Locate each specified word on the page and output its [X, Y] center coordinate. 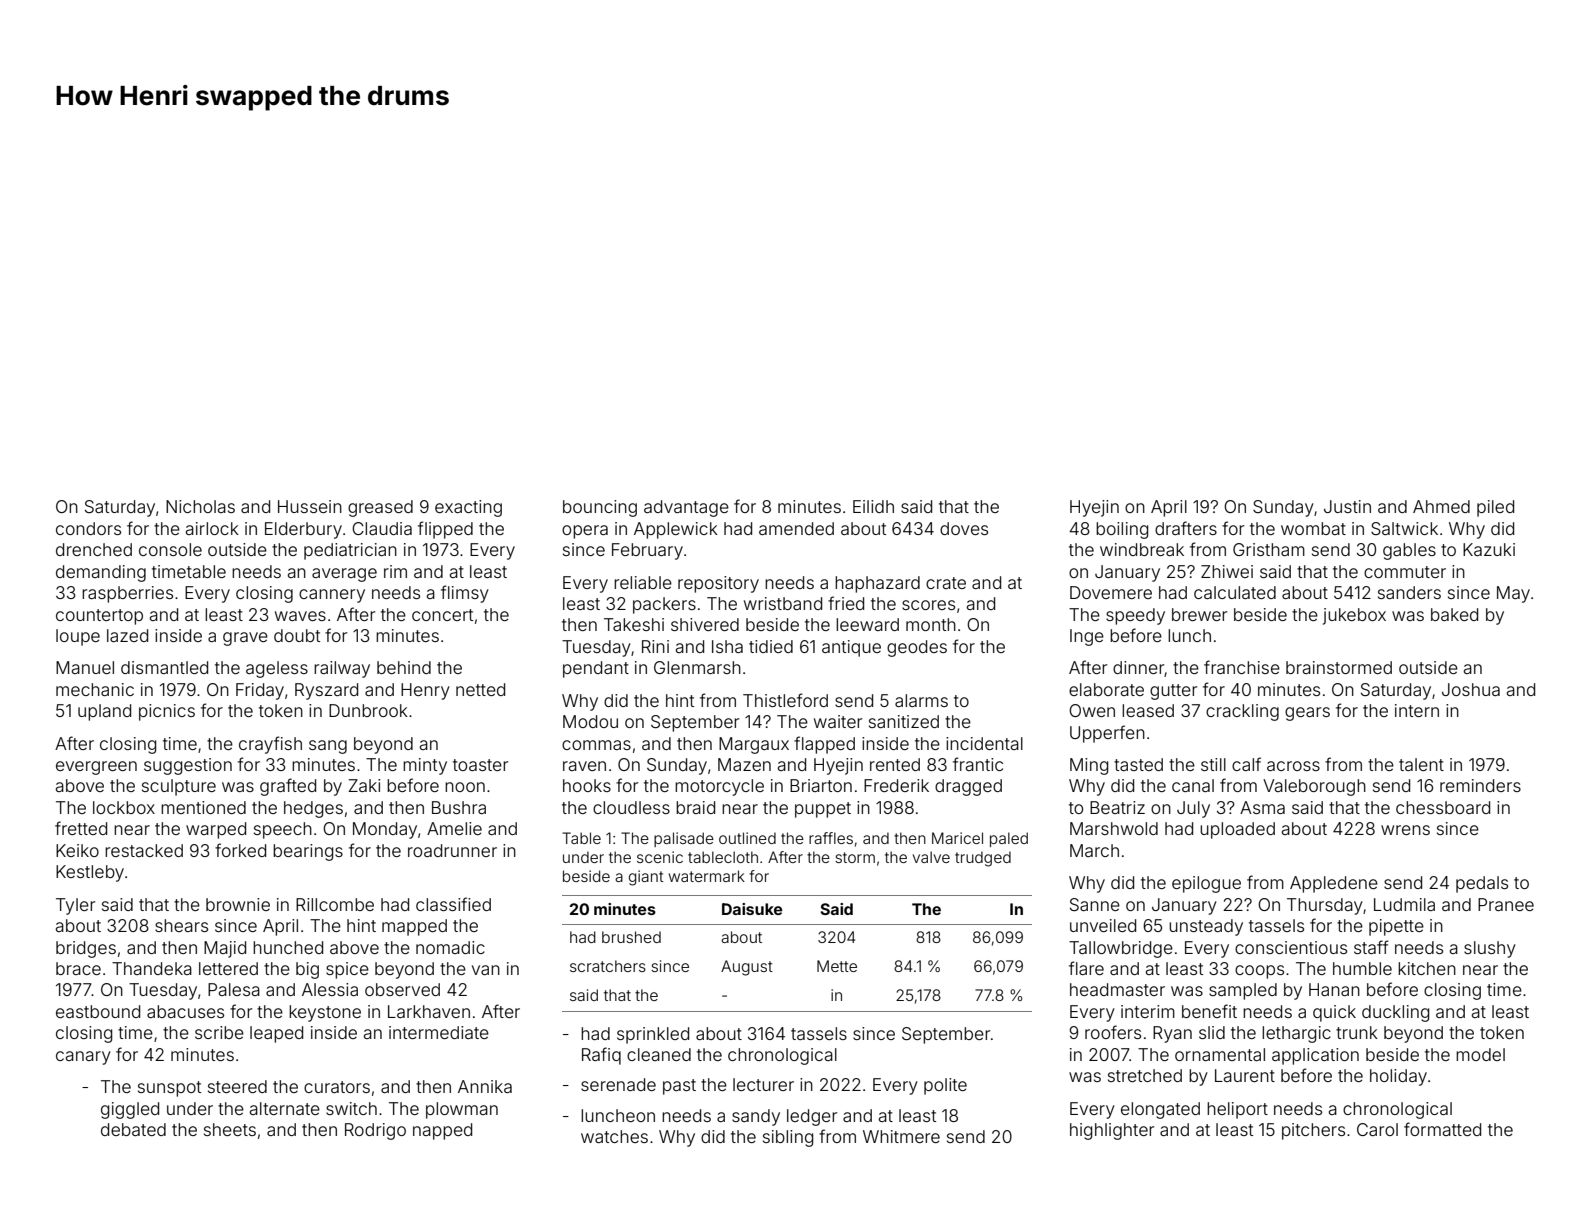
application [1315, 1056]
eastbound [98, 1011]
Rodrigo [375, 1131]
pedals [1482, 884]
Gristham [1269, 549]
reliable [643, 582]
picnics [167, 712]
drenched [94, 549]
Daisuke [752, 909]
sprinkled [653, 1035]
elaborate [1106, 689]
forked [240, 850]
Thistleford [785, 700]
